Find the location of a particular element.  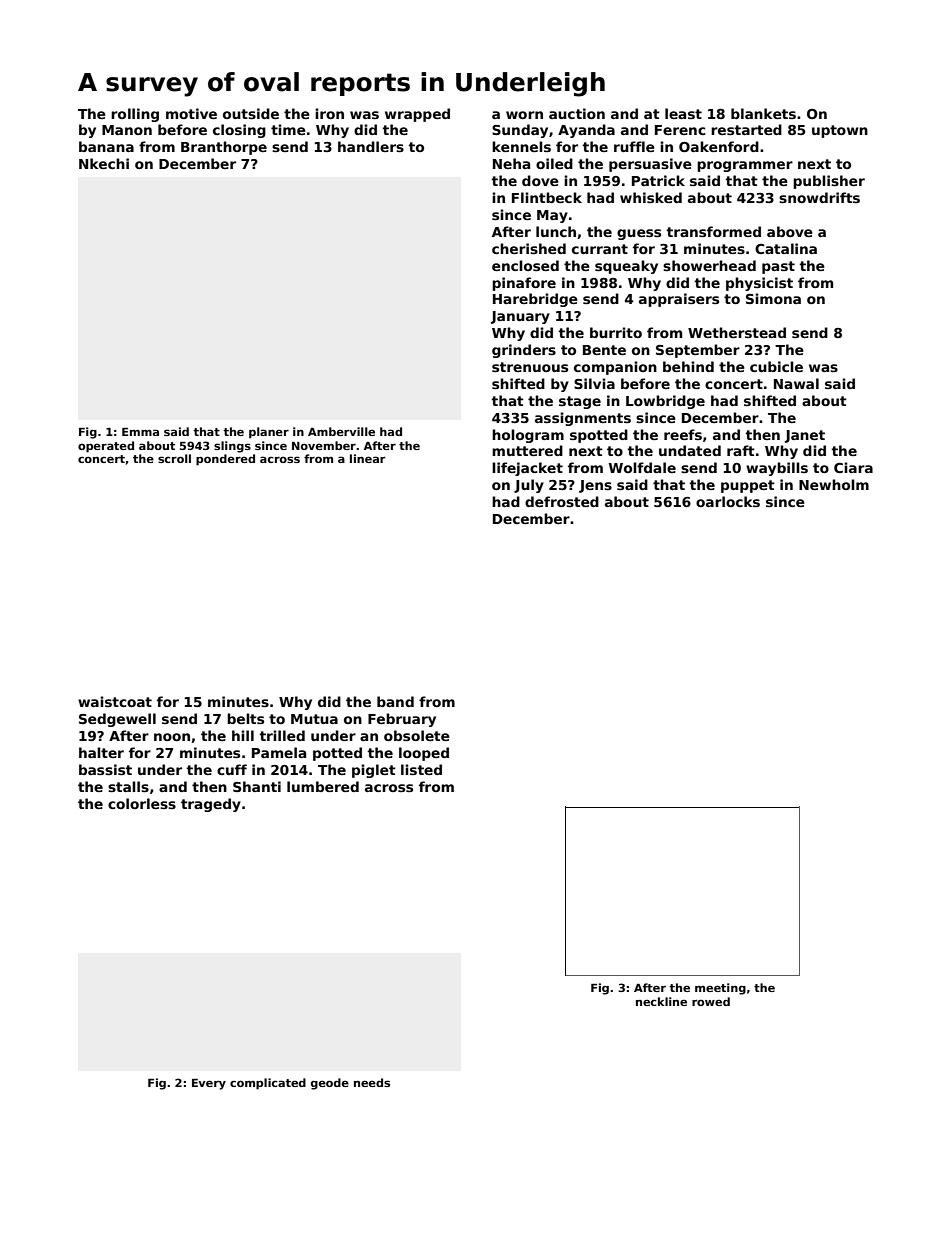

Every is located at coordinates (209, 1084).
